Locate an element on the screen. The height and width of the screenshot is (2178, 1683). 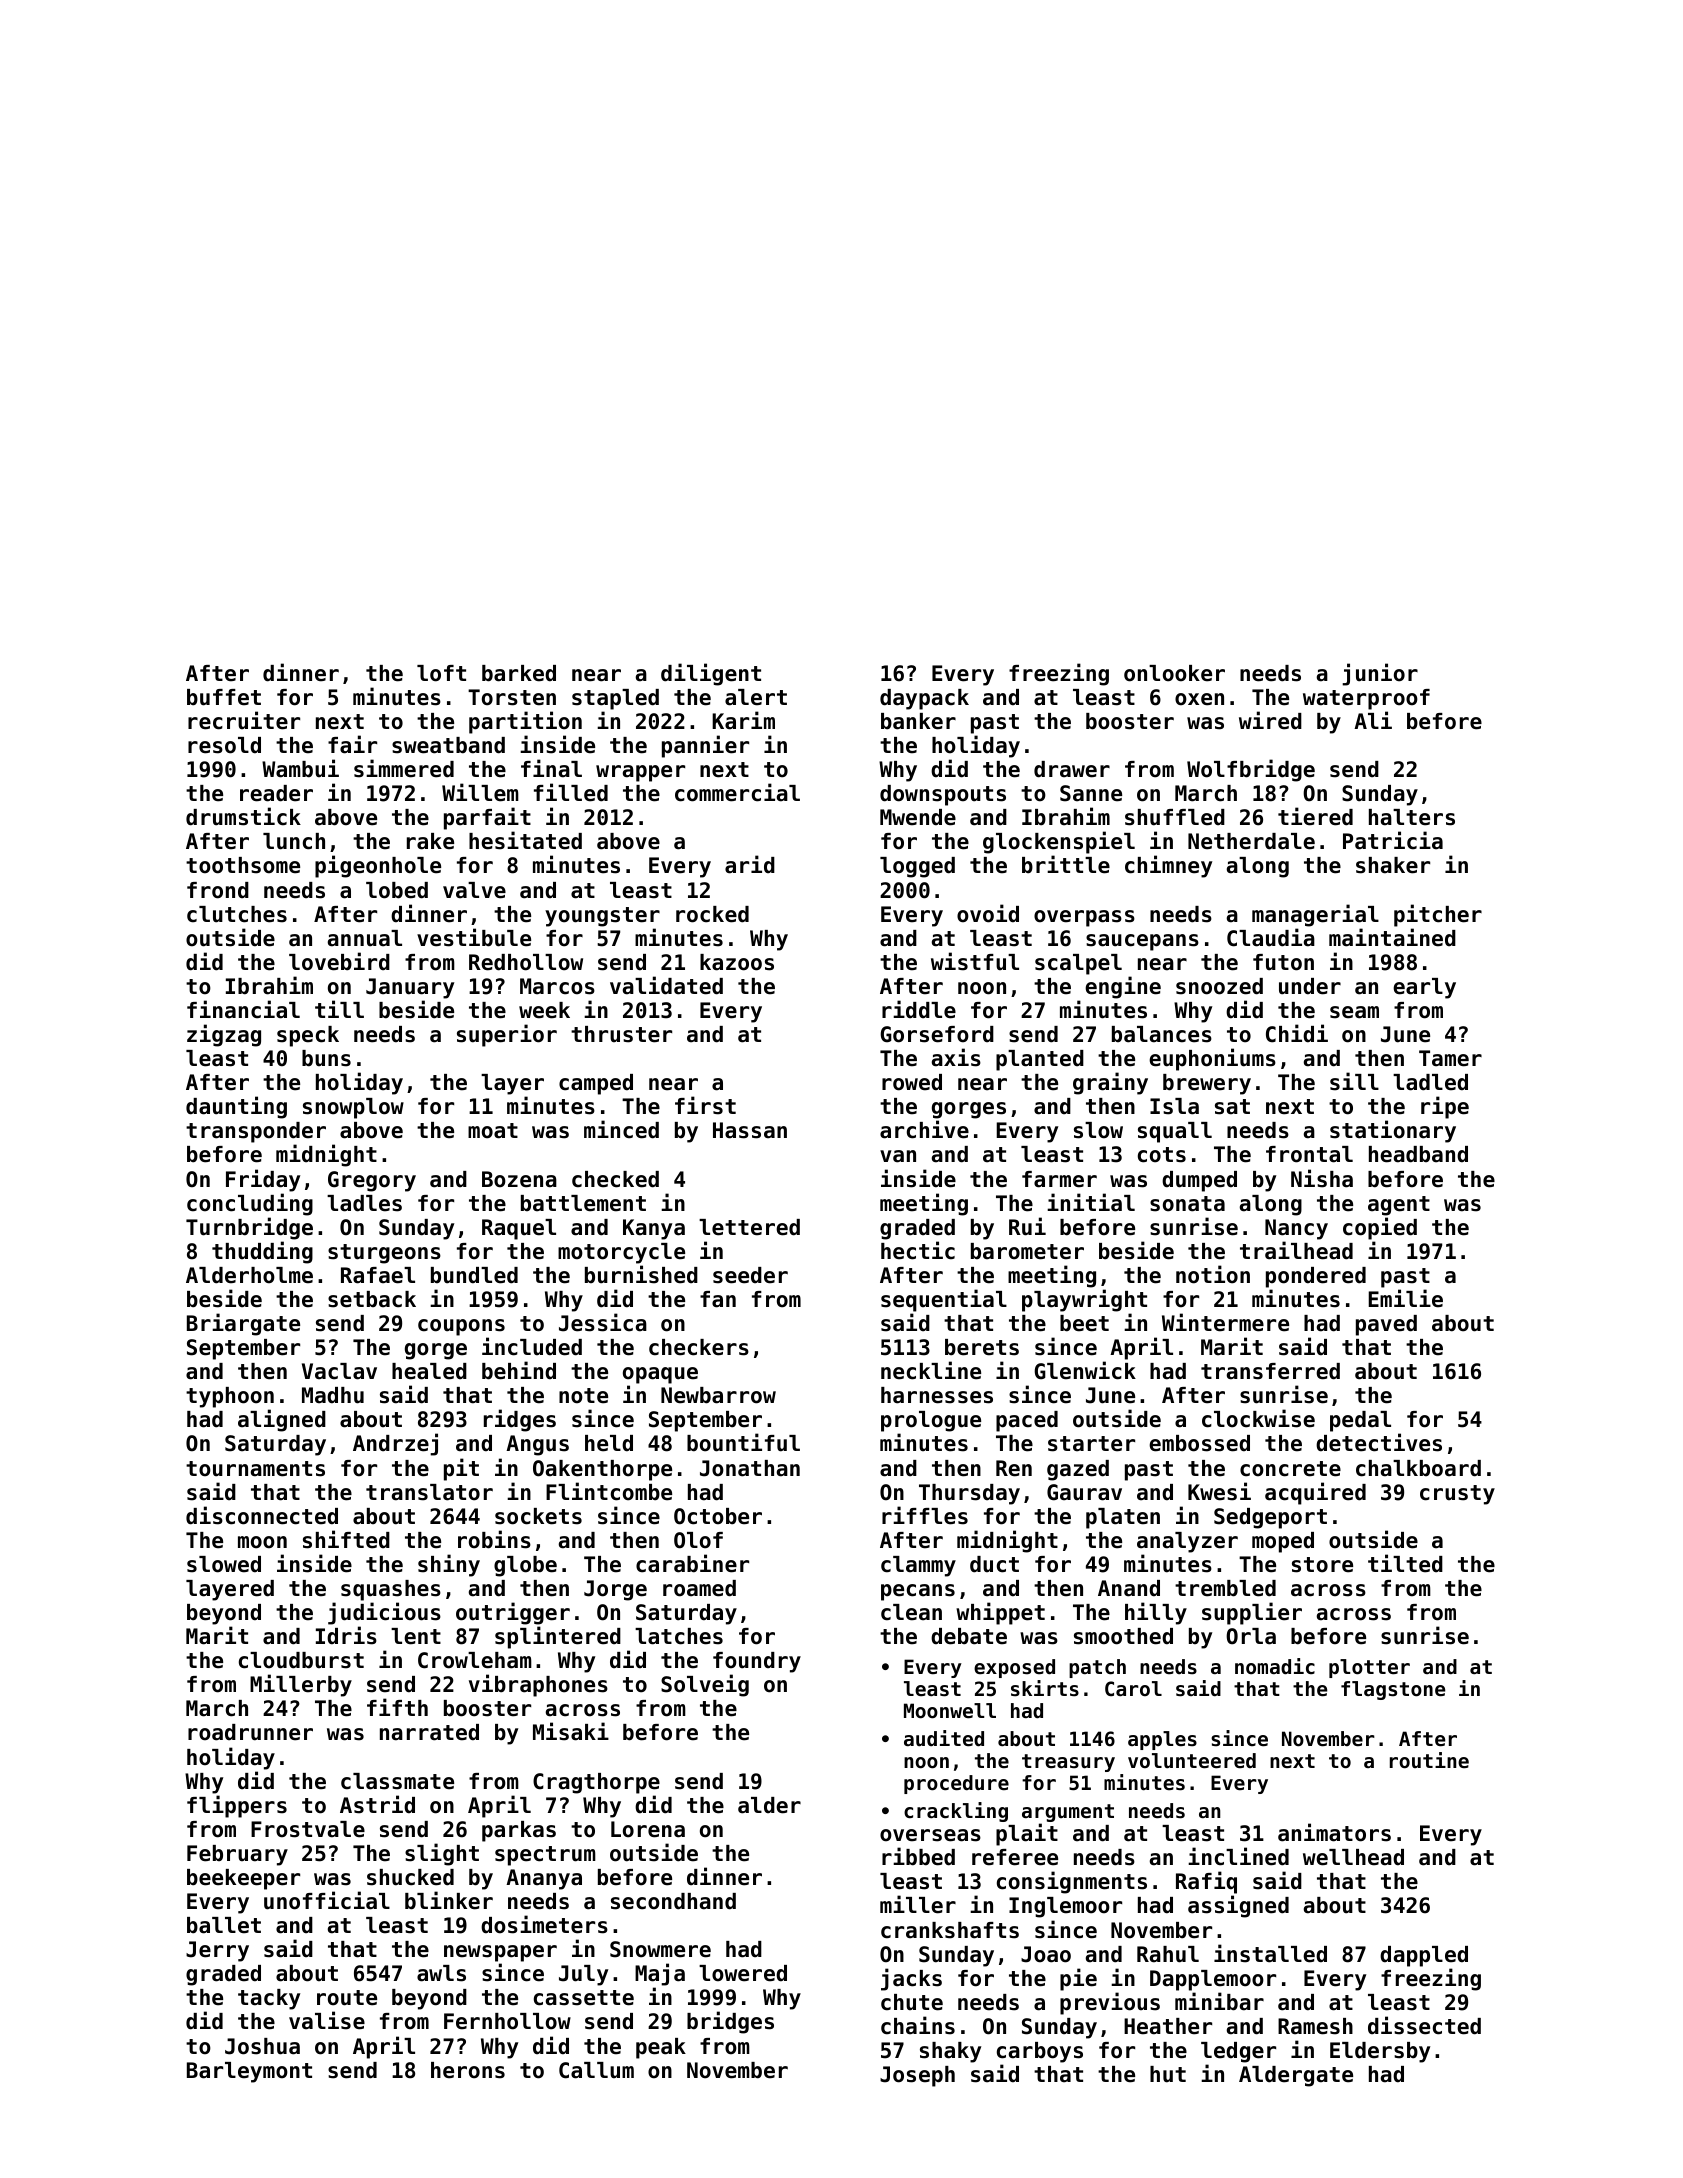
transferred is located at coordinates (1270, 1371).
